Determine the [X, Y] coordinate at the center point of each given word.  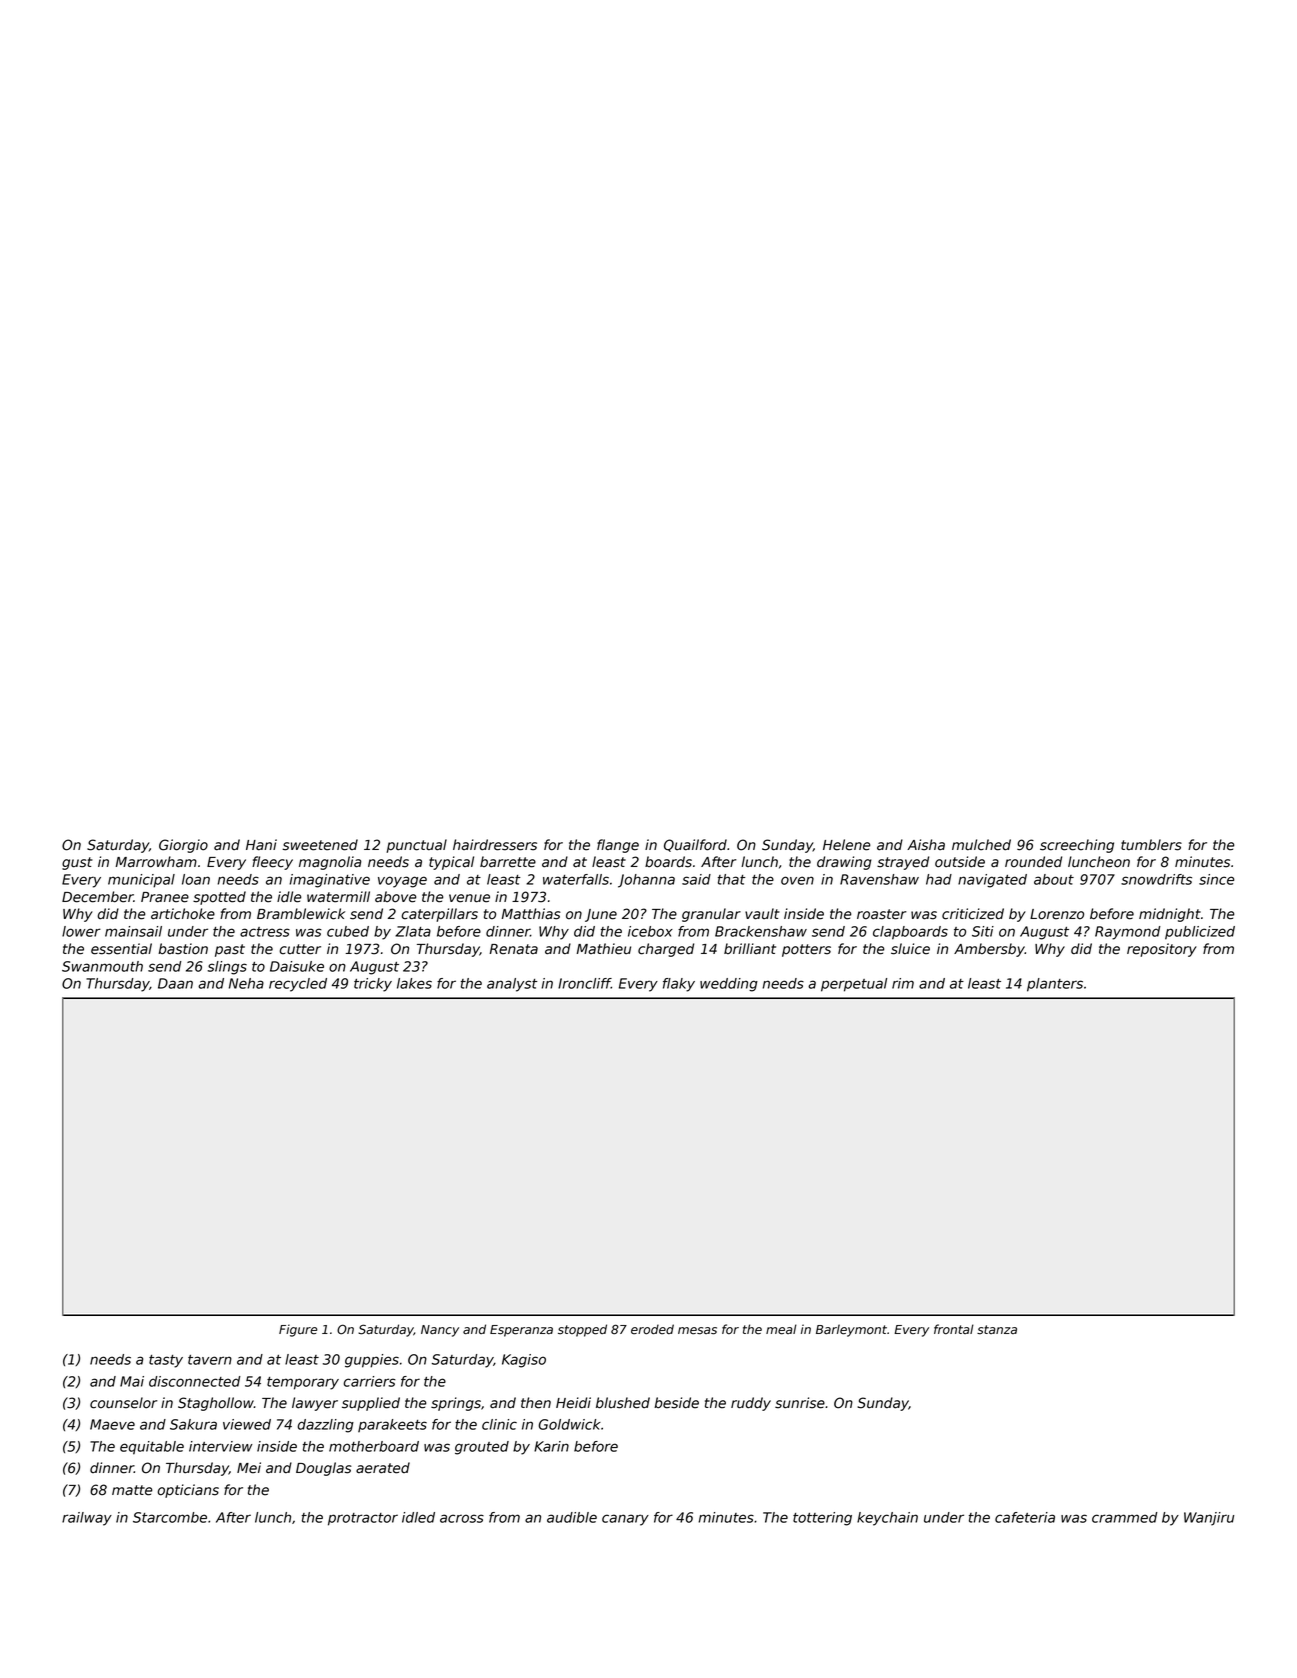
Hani [261, 845]
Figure [298, 1330]
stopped [582, 1330]
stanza [997, 1330]
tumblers [1151, 845]
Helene [846, 845]
